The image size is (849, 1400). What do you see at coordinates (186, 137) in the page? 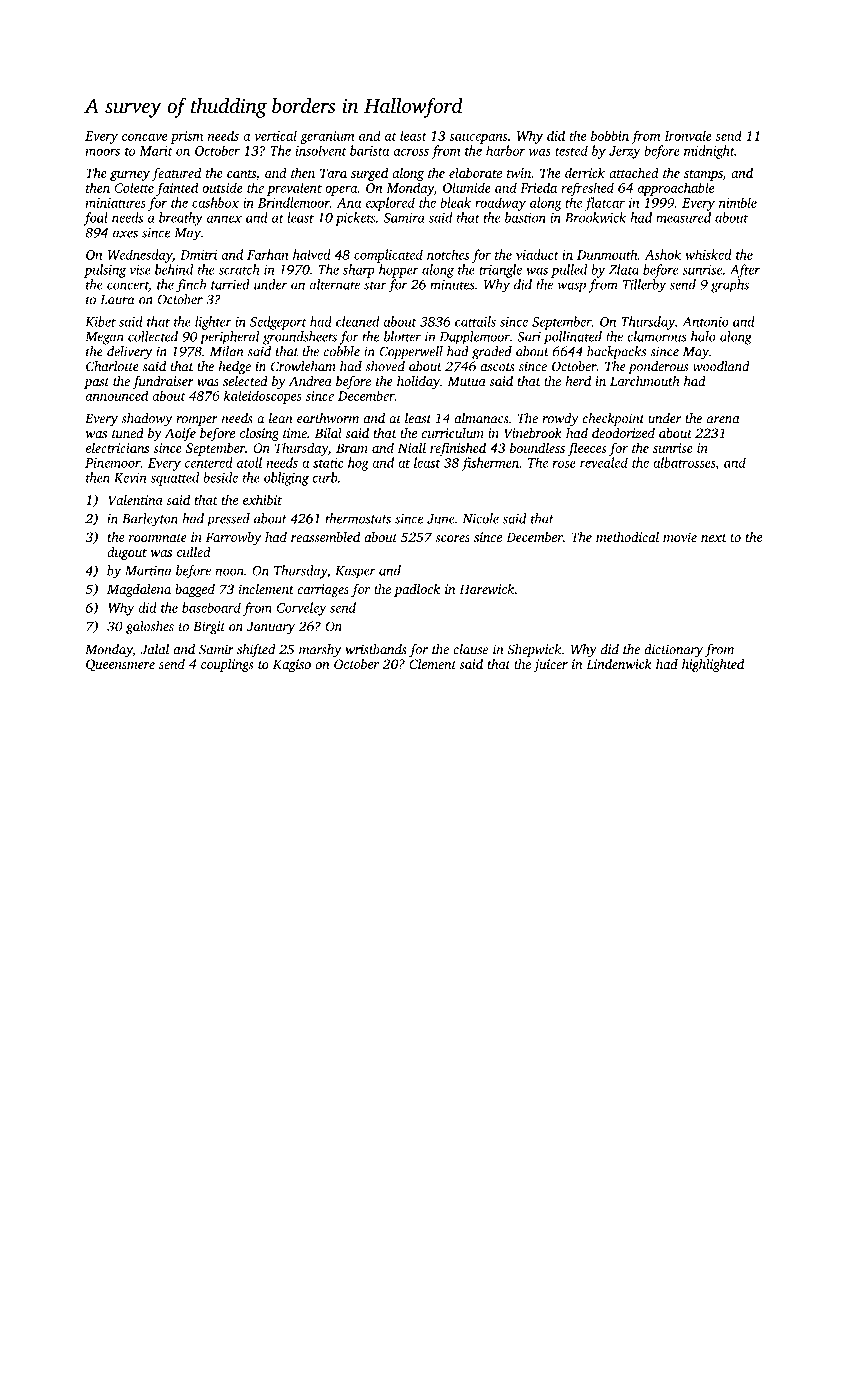
I see `prism` at bounding box center [186, 137].
